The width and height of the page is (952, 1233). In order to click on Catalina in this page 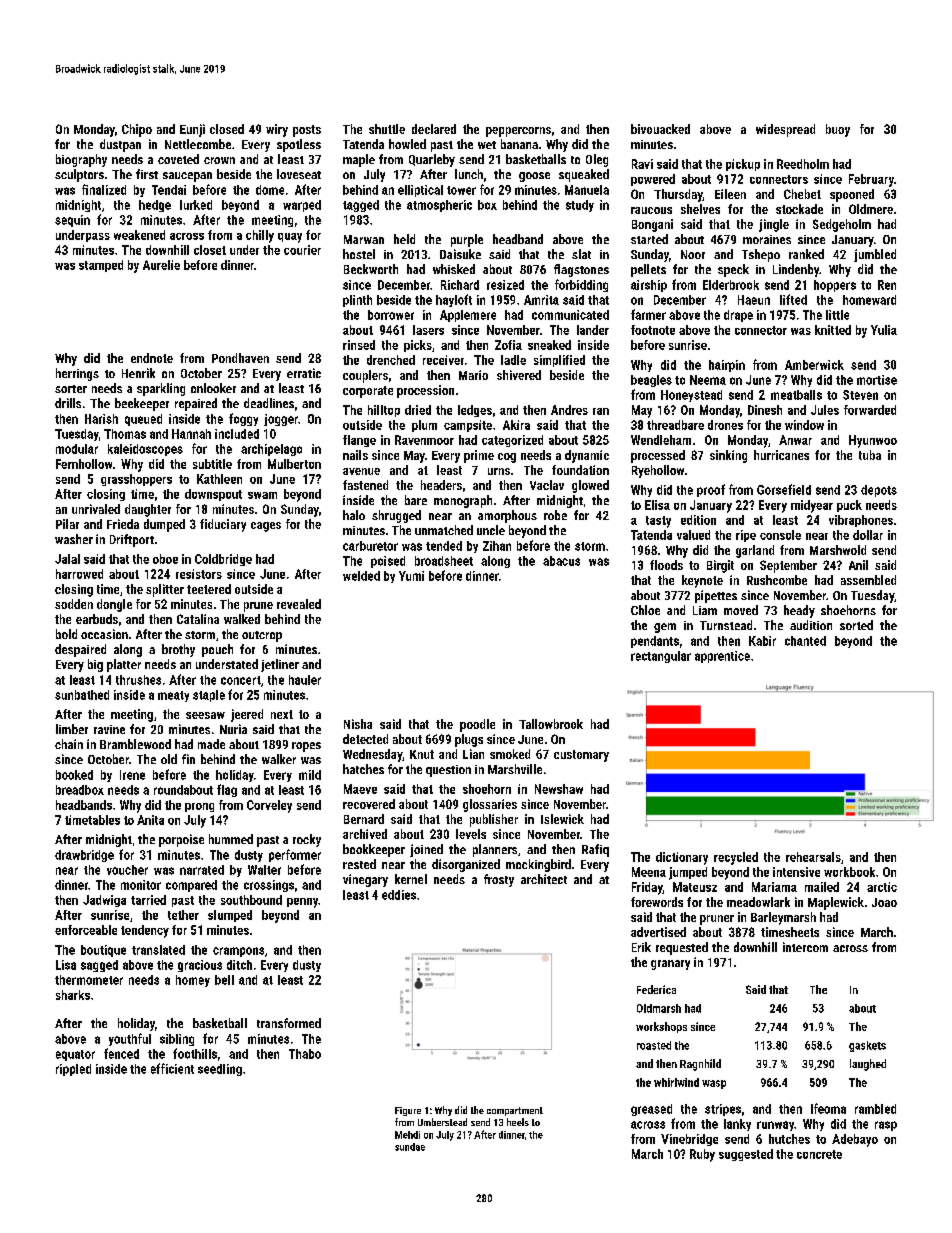, I will do `click(198, 619)`.
